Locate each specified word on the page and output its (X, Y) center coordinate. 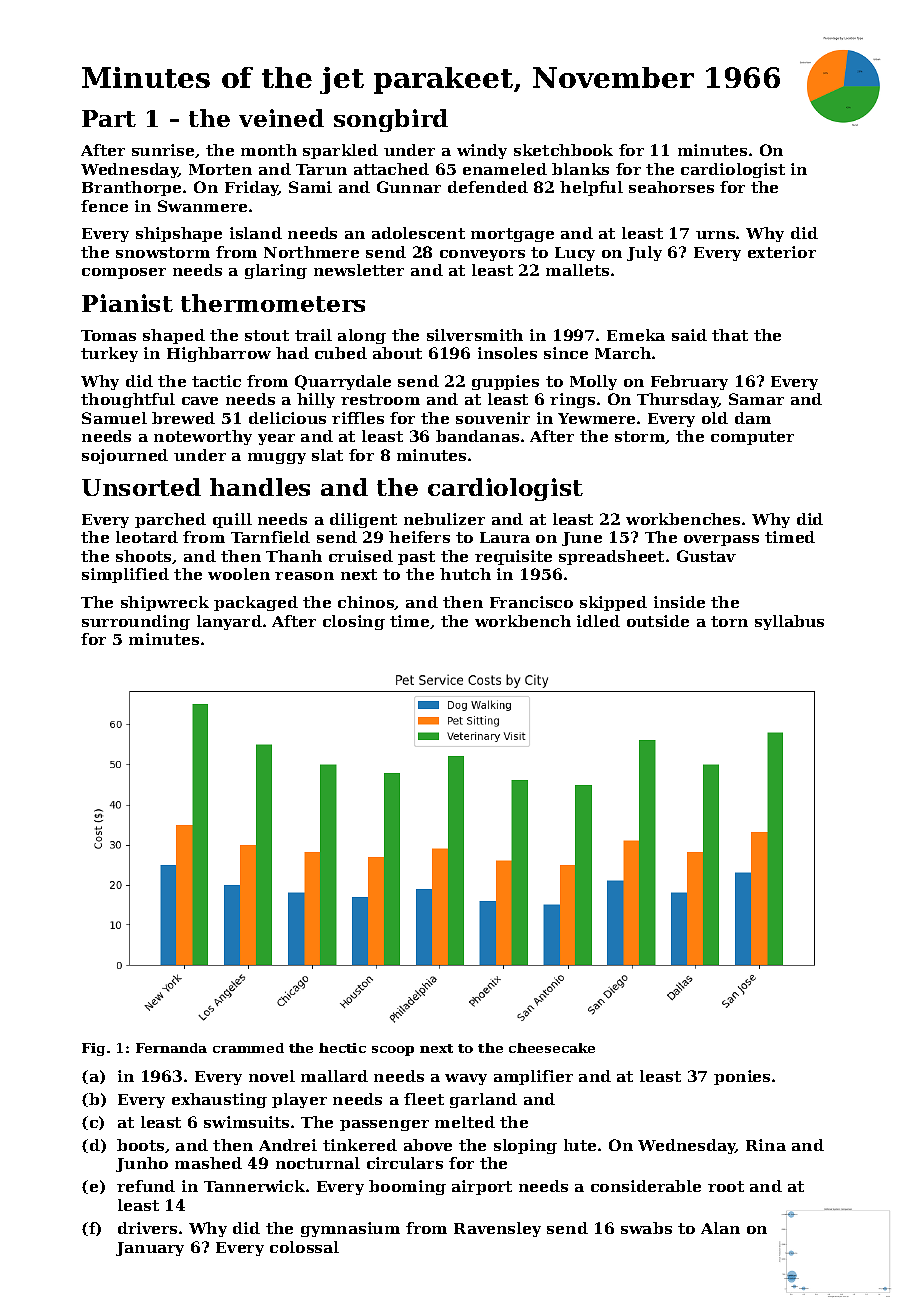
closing (354, 622)
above (428, 1145)
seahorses (671, 187)
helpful (591, 188)
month (269, 150)
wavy (466, 1079)
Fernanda (171, 1048)
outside (658, 621)
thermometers (273, 303)
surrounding (136, 622)
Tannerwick (254, 1186)
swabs (646, 1228)
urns (715, 235)
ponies (742, 1077)
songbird (391, 120)
